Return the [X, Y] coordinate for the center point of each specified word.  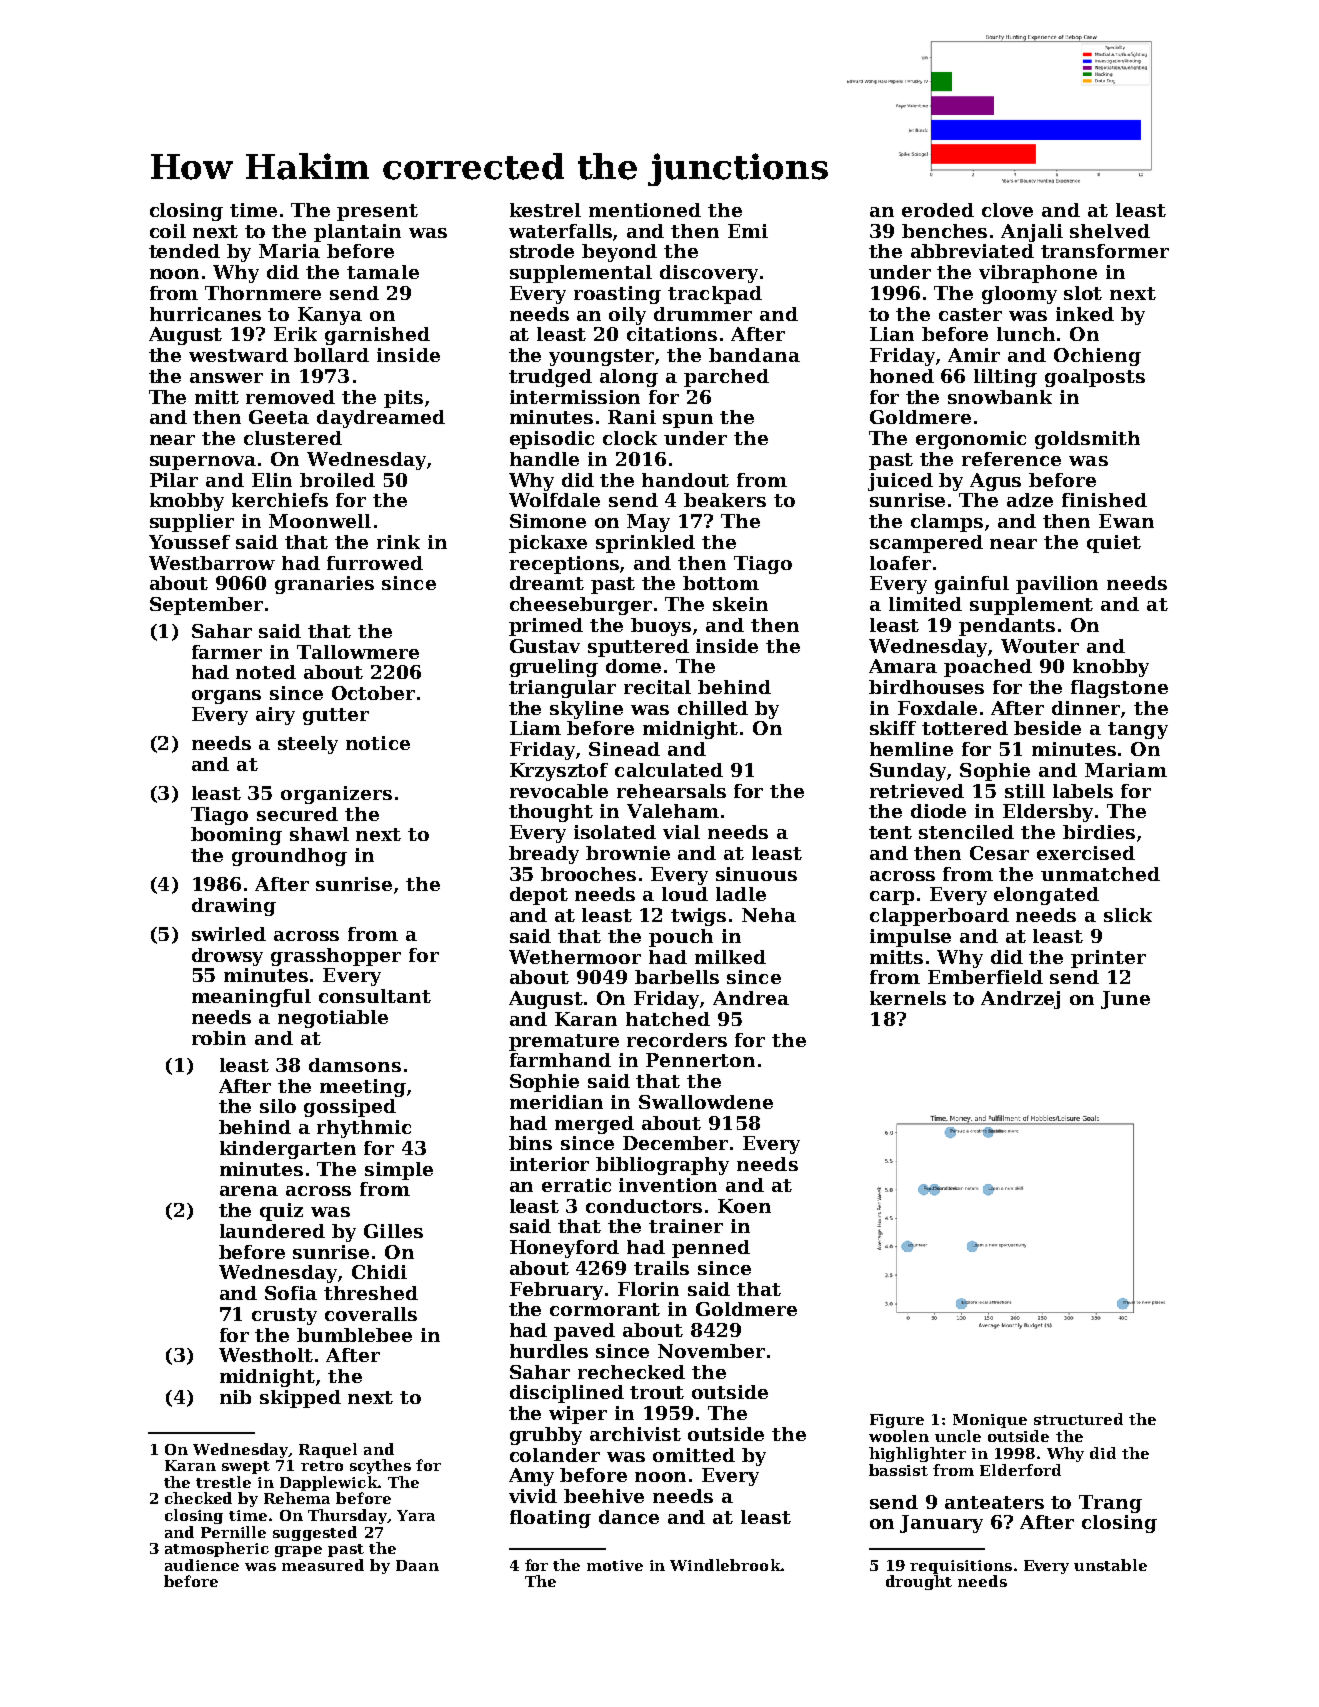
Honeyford [564, 1249]
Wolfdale [554, 500]
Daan [417, 1565]
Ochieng [1097, 357]
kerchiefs [280, 500]
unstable [1110, 1565]
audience [202, 1565]
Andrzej [1020, 1000]
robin [219, 1038]
